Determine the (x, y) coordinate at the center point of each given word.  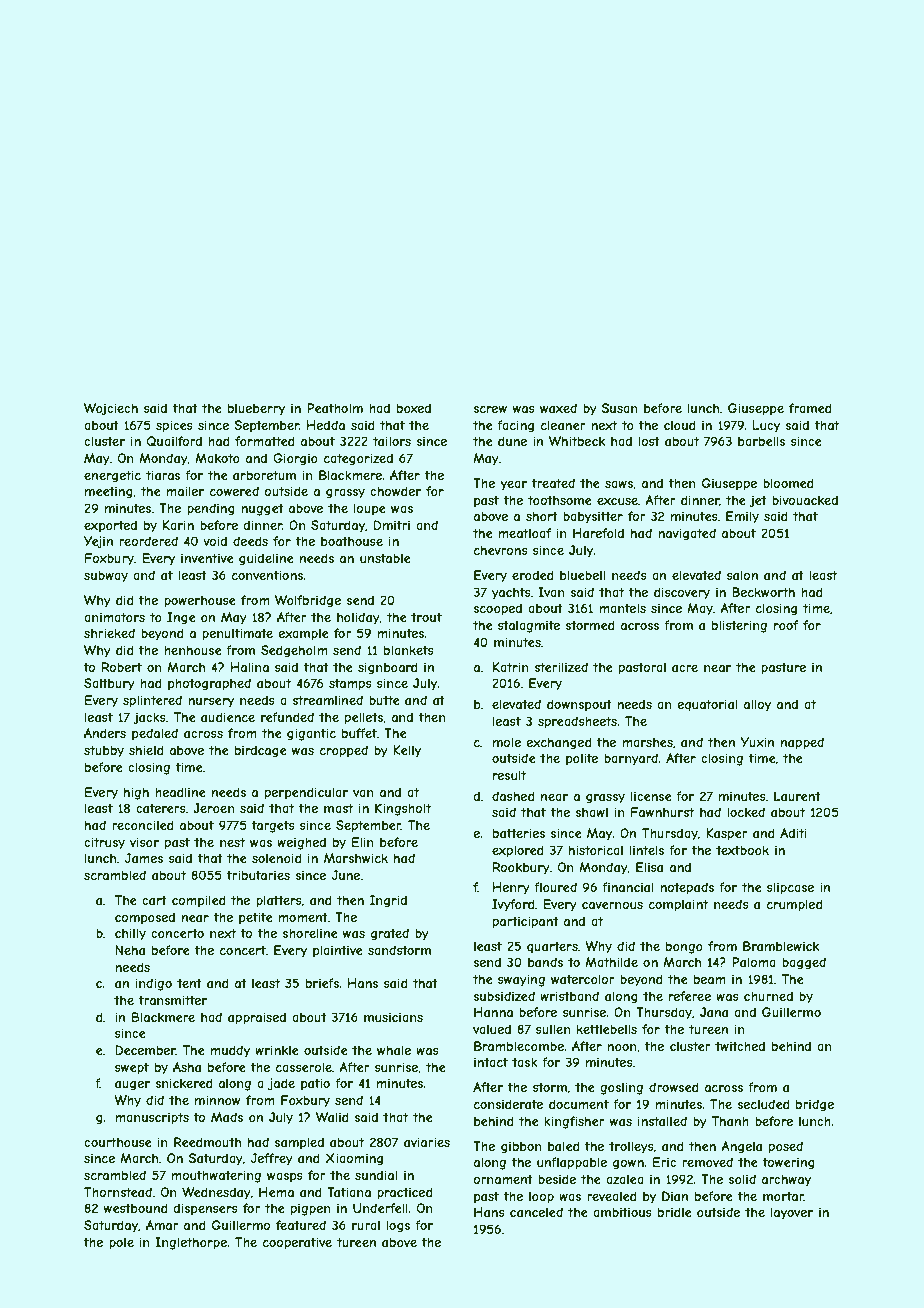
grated (390, 934)
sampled (299, 1143)
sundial (376, 1175)
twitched (740, 1046)
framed (810, 408)
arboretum (264, 475)
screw (490, 409)
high (136, 793)
